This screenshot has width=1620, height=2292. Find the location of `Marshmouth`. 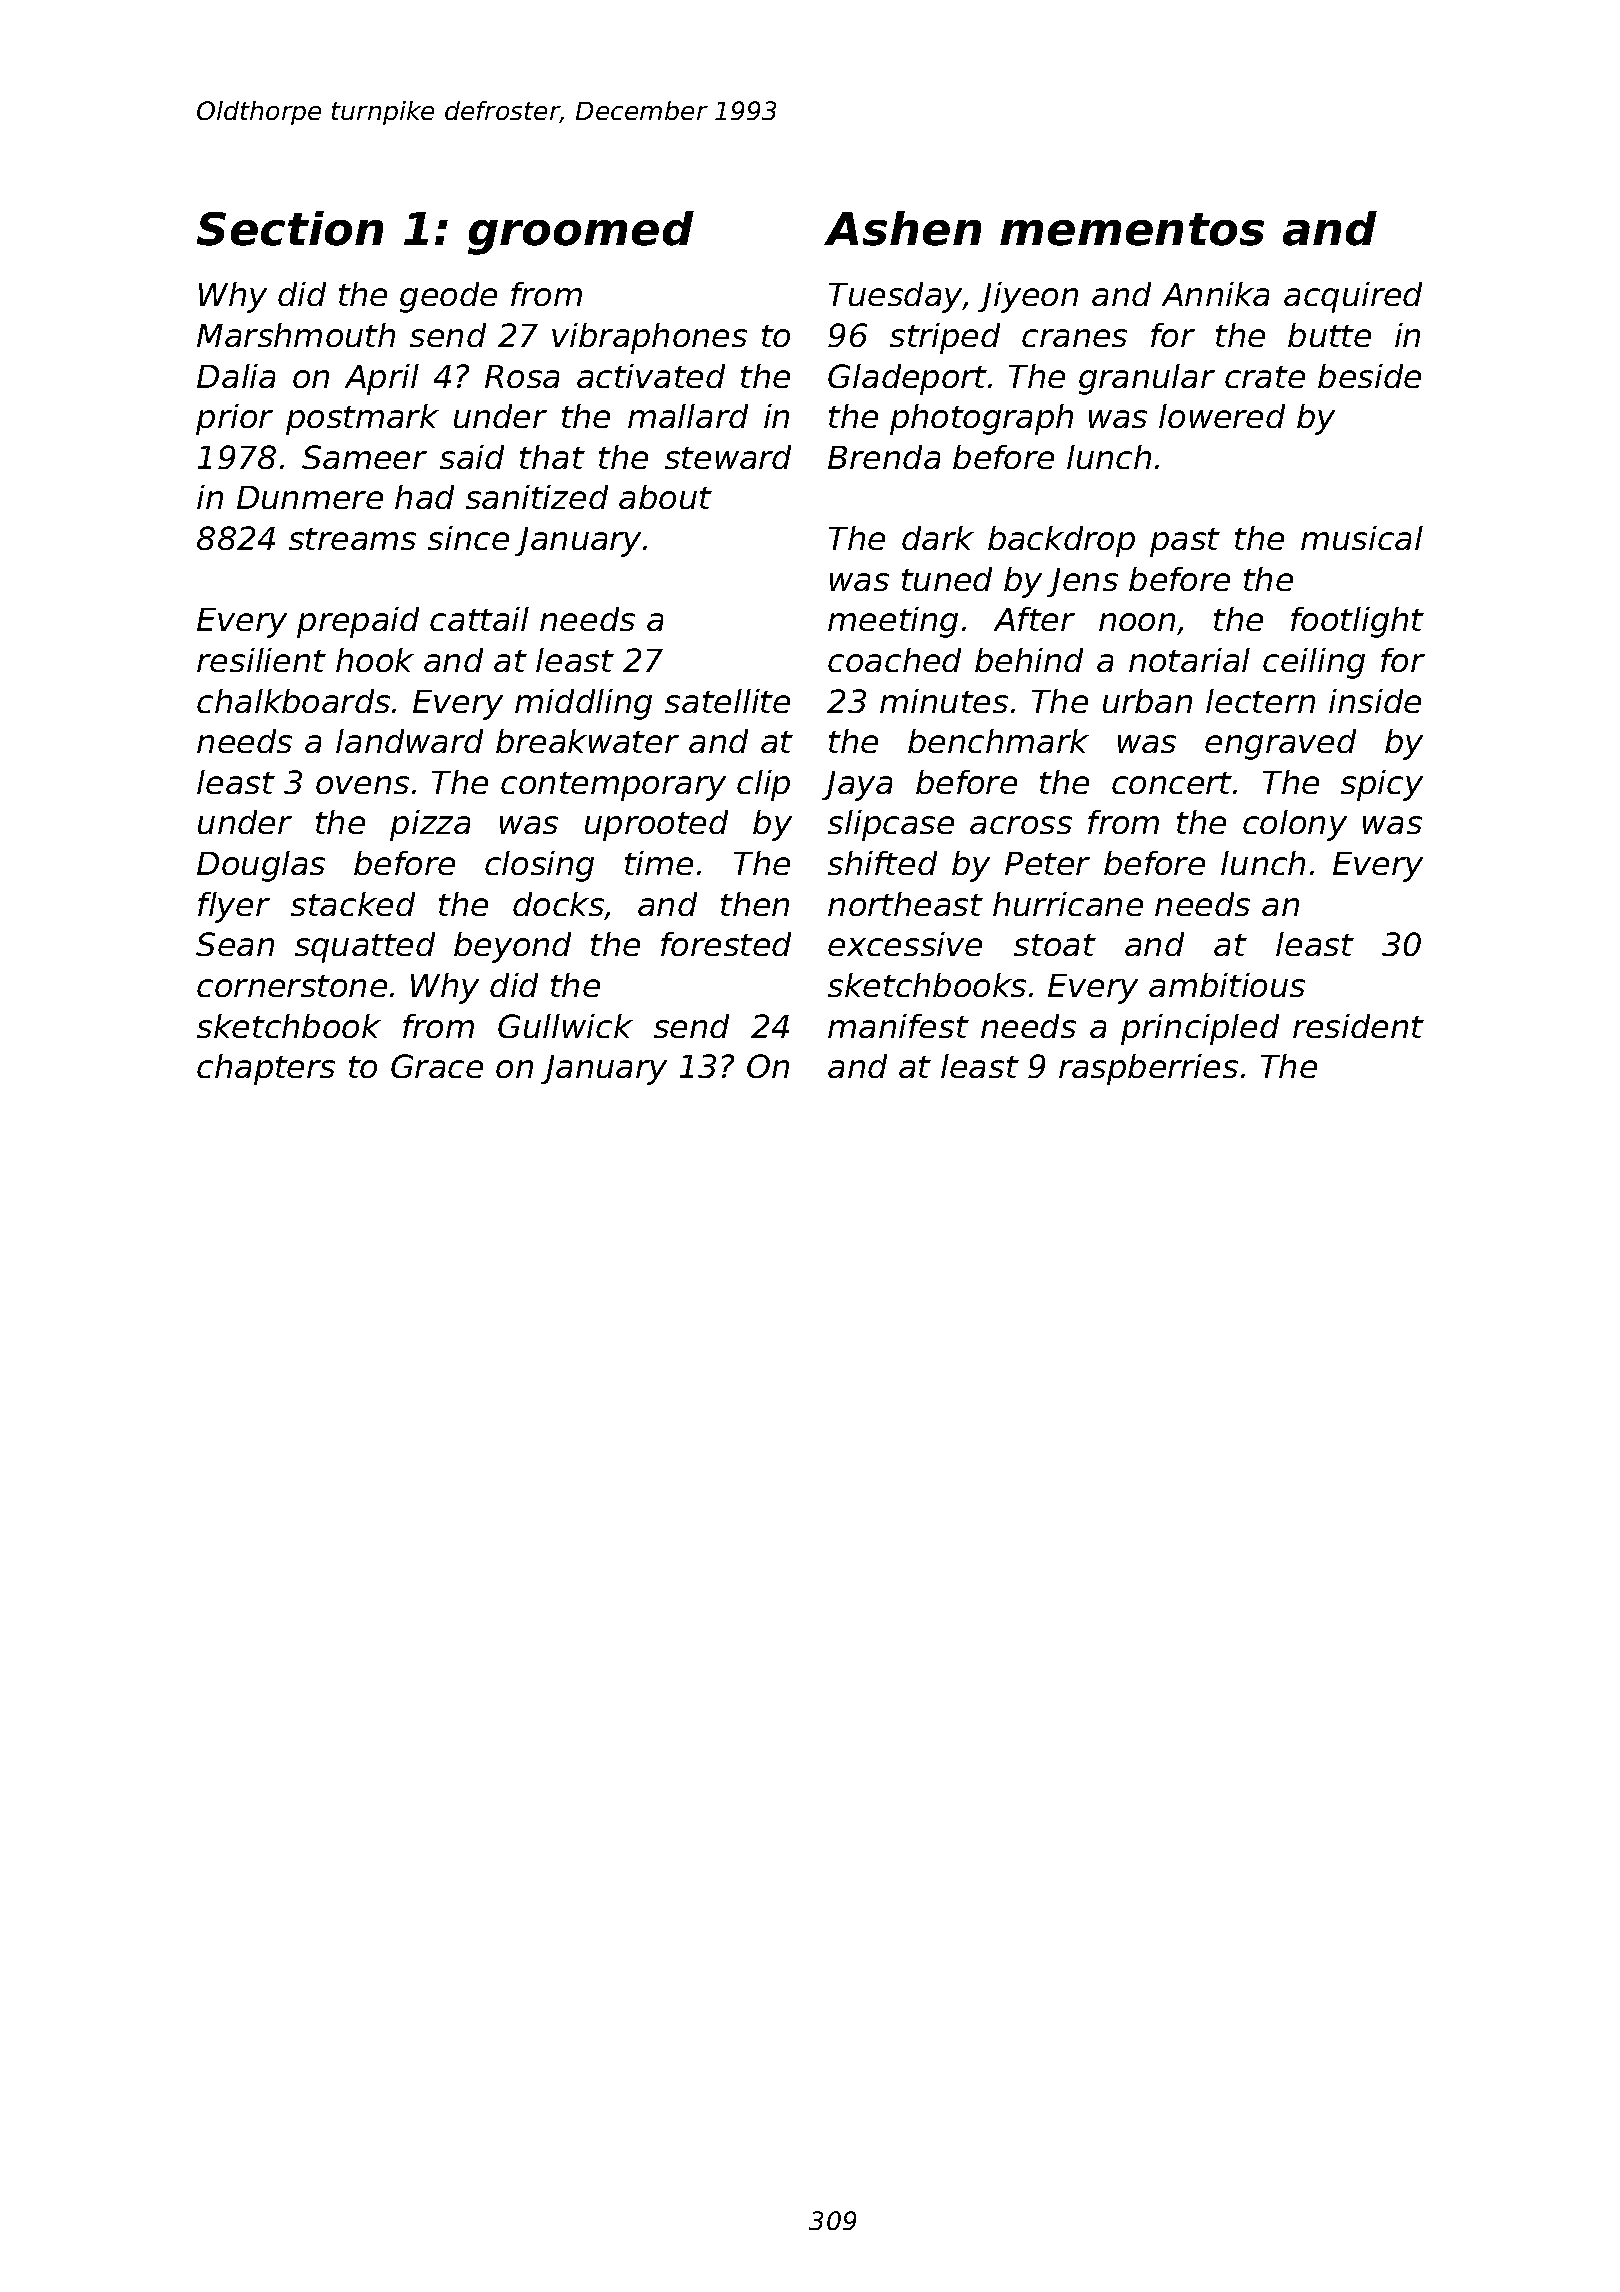

Marshmouth is located at coordinates (296, 335).
